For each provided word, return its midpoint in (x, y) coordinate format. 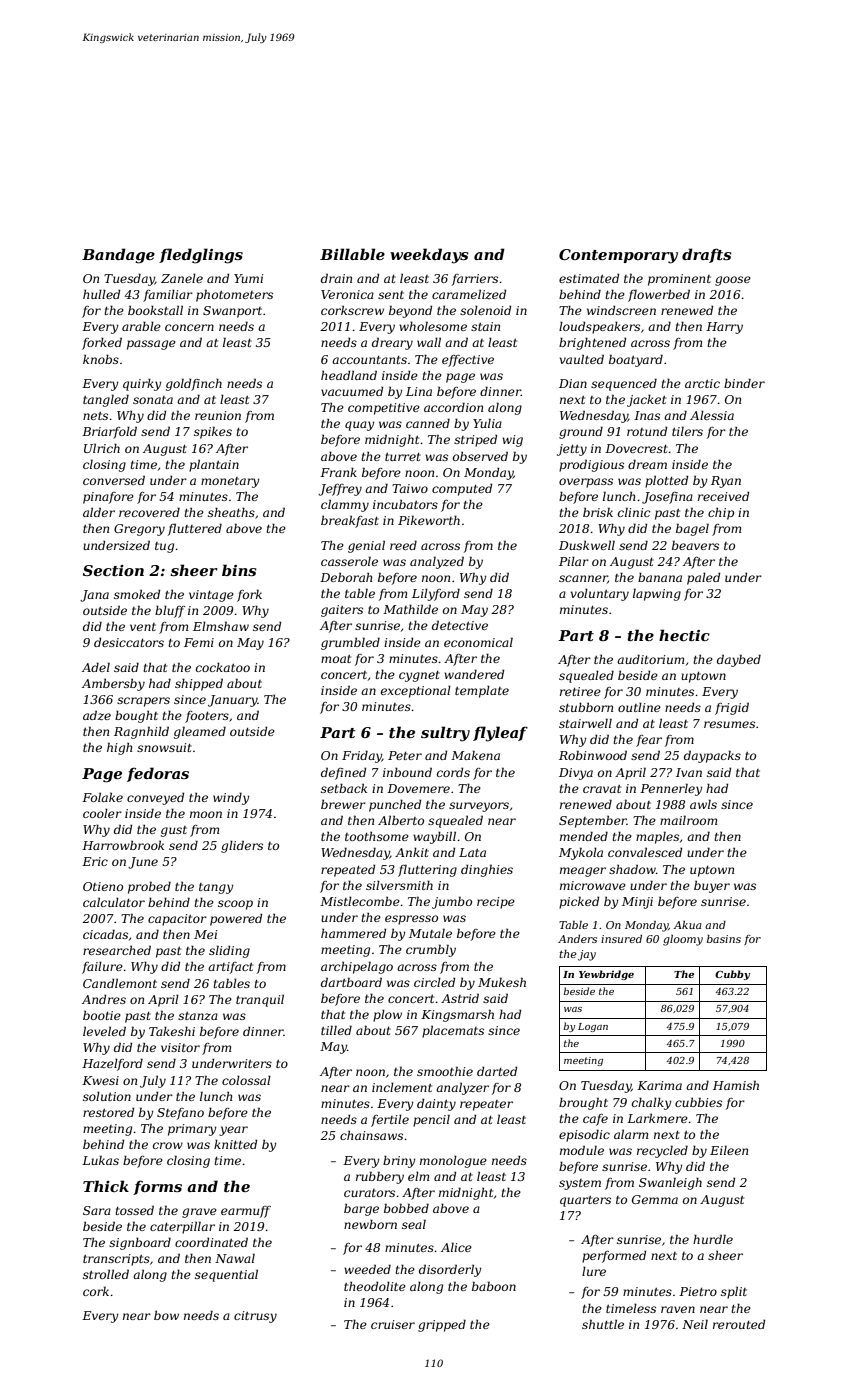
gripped (442, 1325)
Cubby (732, 975)
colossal (246, 1080)
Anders (577, 939)
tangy (216, 888)
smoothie (445, 1071)
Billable (352, 254)
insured (621, 939)
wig (512, 441)
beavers (695, 545)
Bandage (118, 256)
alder (99, 512)
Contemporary (618, 256)
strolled (106, 1274)
